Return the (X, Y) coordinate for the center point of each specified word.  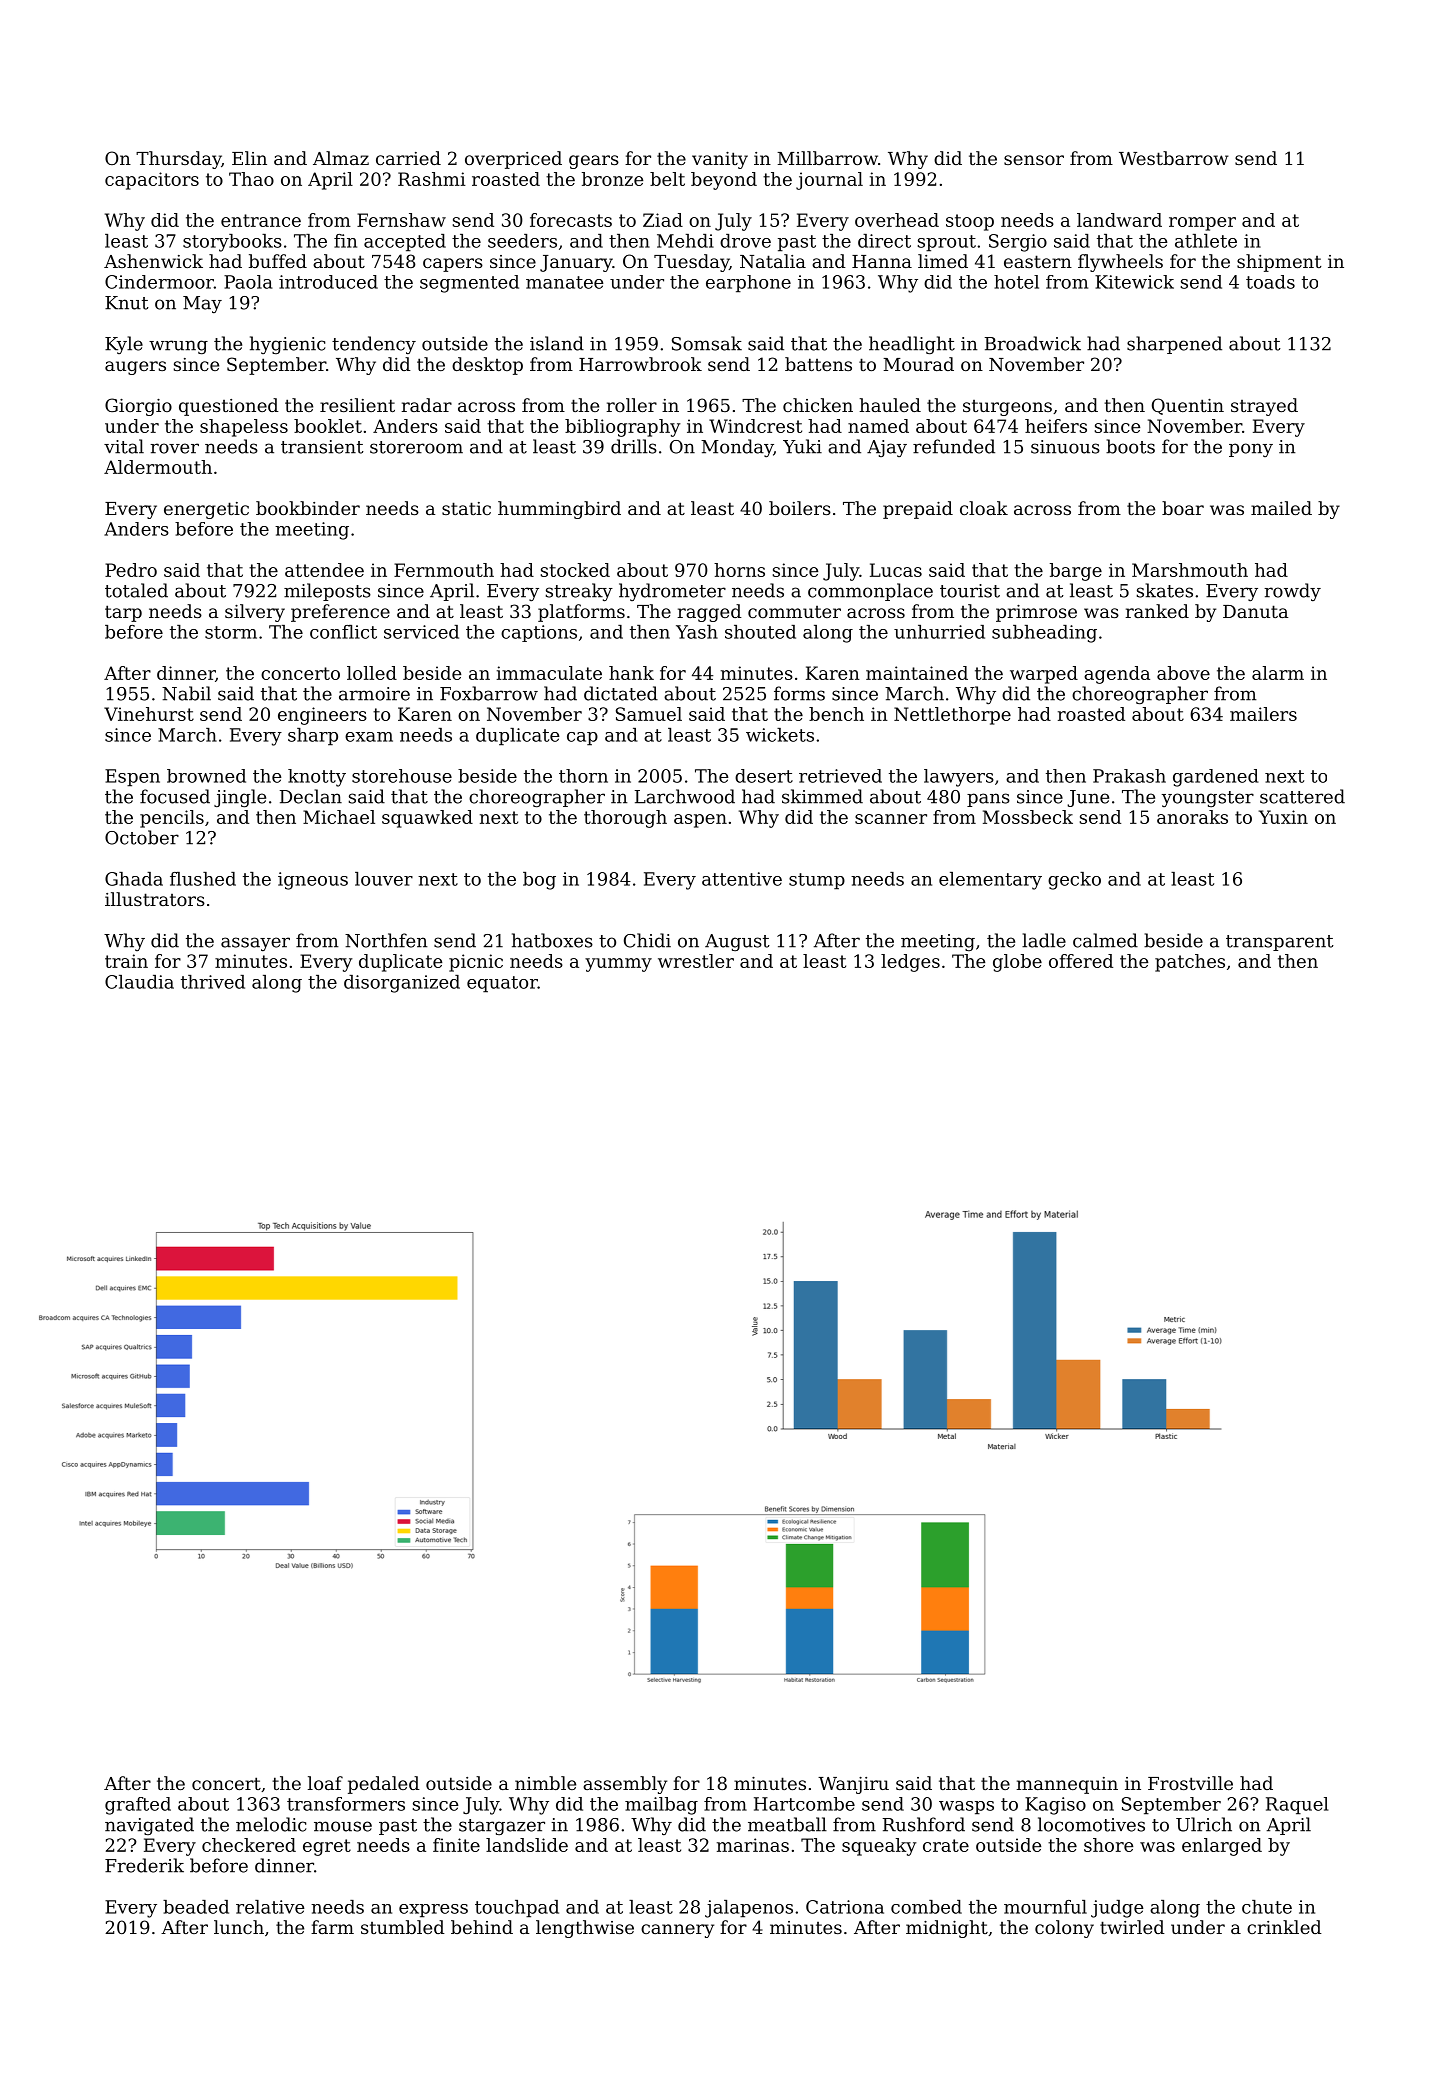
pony (1251, 450)
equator (502, 984)
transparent (1280, 943)
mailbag (661, 1806)
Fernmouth (444, 570)
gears (594, 162)
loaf (325, 1783)
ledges (910, 963)
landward (1119, 220)
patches (1190, 963)
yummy (618, 965)
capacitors (152, 181)
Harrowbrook (640, 364)
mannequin (1067, 1785)
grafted (138, 1806)
